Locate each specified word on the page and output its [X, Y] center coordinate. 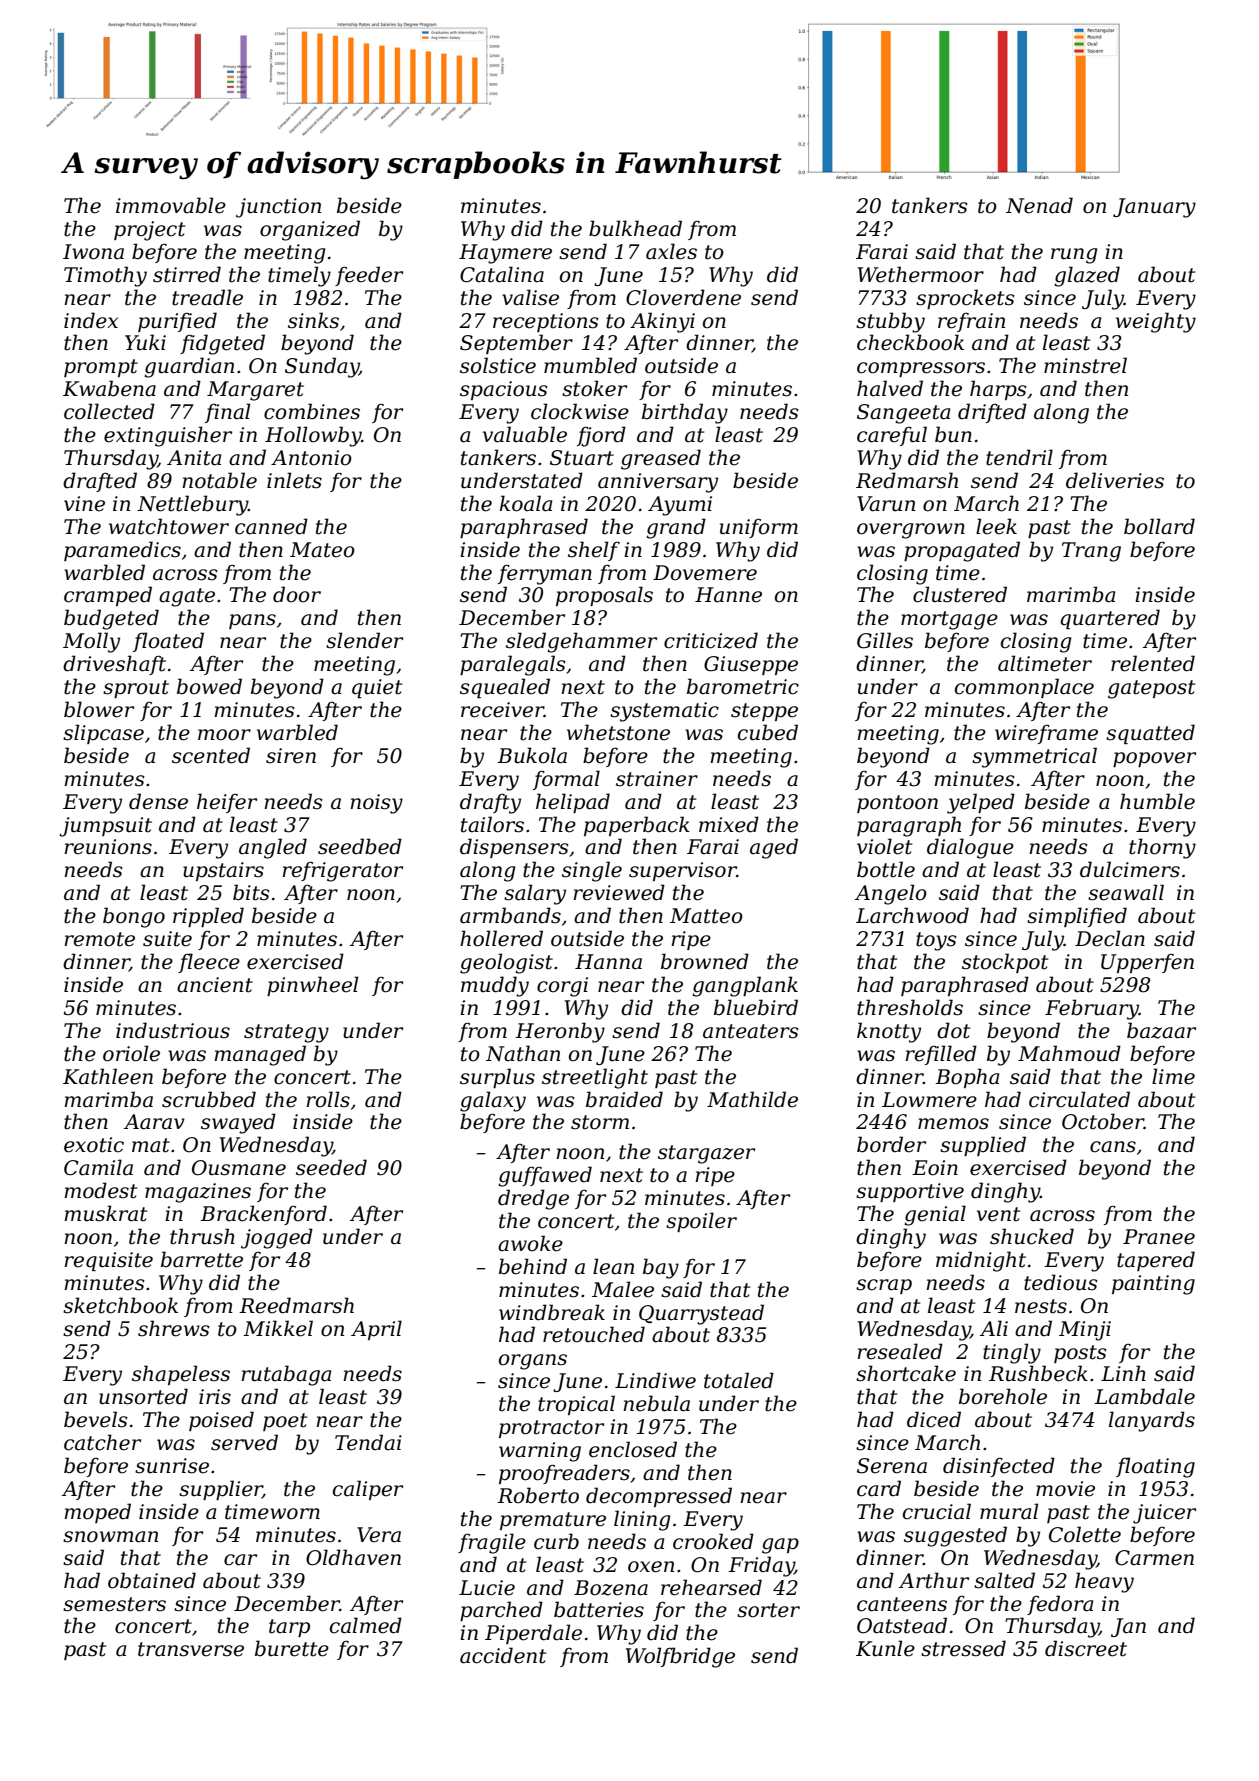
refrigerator [342, 871]
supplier [220, 1490]
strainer [657, 779]
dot [953, 1030]
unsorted [143, 1396]
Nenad [1039, 205]
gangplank [745, 986]
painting [1153, 1285]
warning [540, 1452]
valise [530, 297]
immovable [171, 205]
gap [780, 1546]
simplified [1077, 917]
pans [252, 621]
